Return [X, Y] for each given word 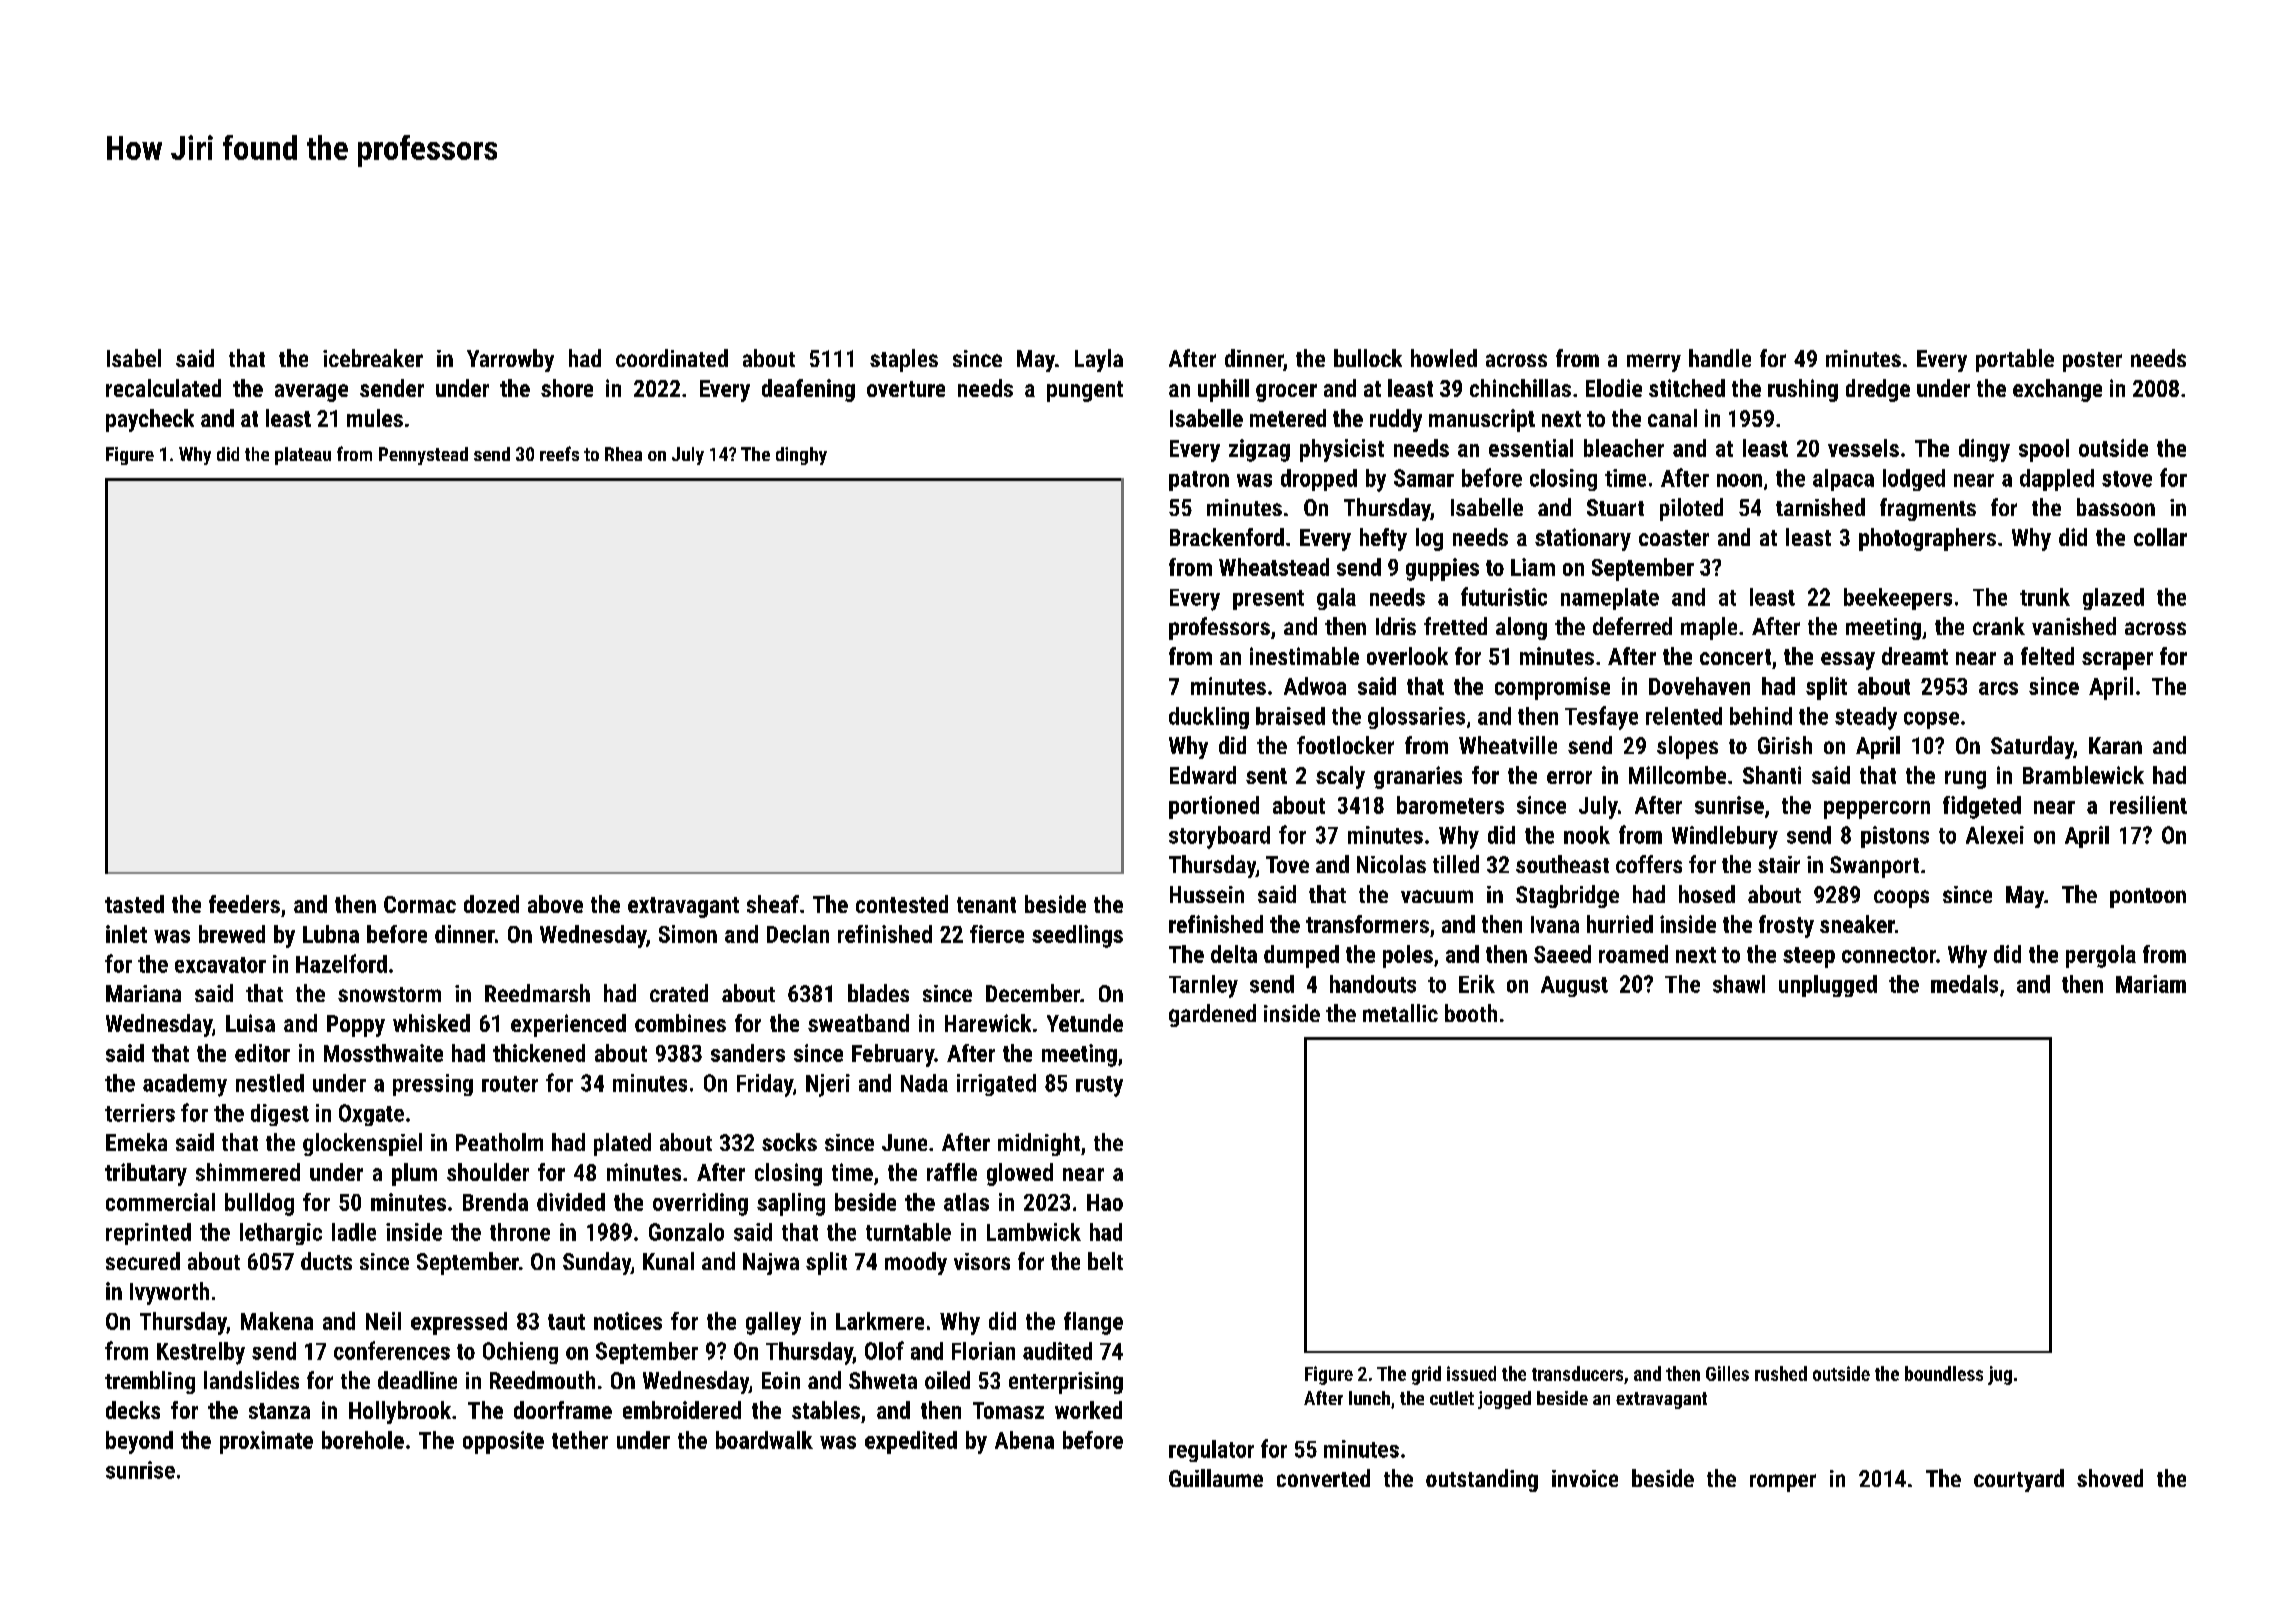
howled [1444, 358]
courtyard [2019, 1480]
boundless [1944, 1373]
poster [2092, 362]
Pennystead [423, 456]
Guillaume [1216, 1478]
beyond [139, 1442]
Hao [1105, 1202]
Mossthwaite [383, 1053]
